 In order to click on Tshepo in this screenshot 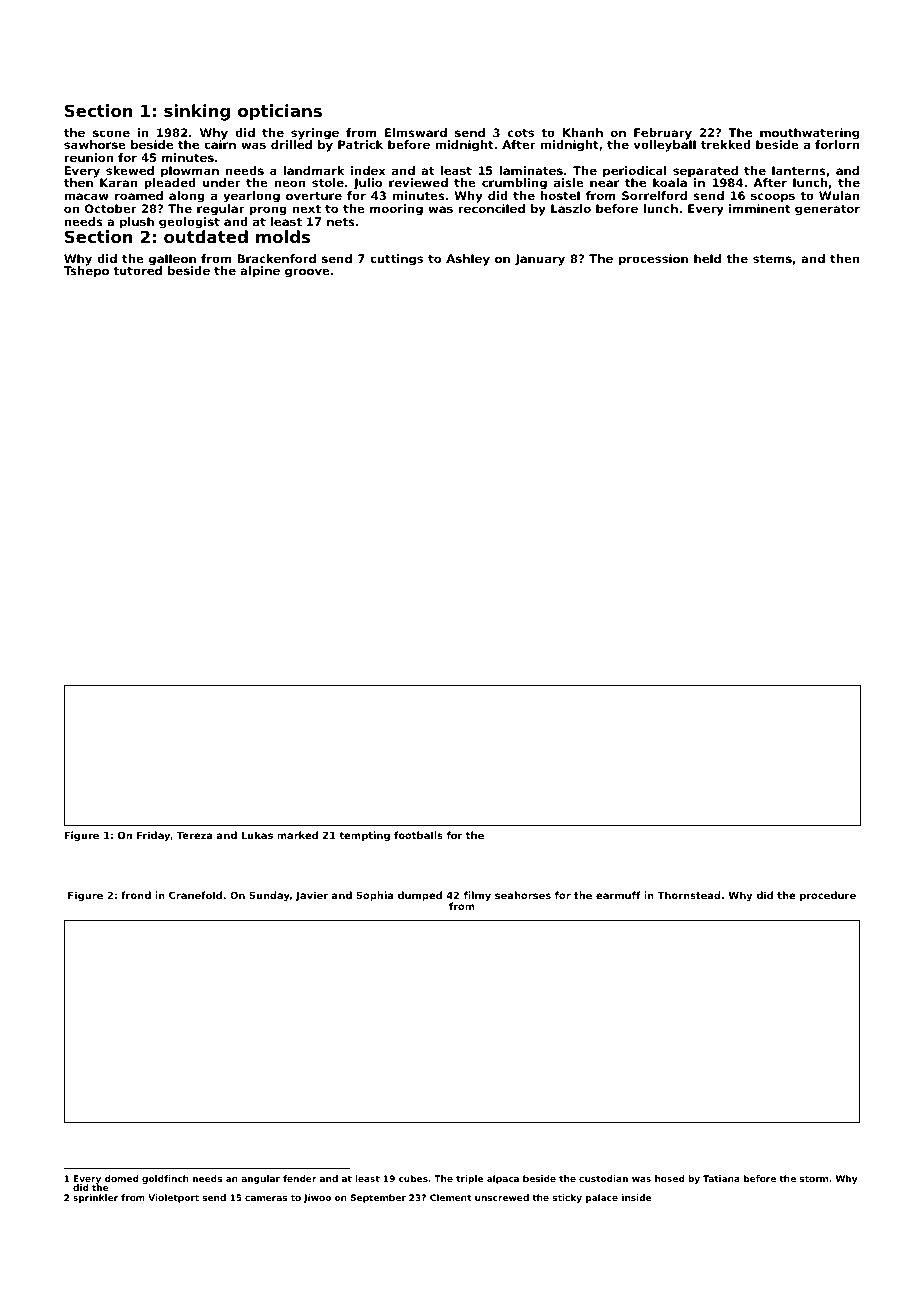, I will do `click(86, 272)`.
